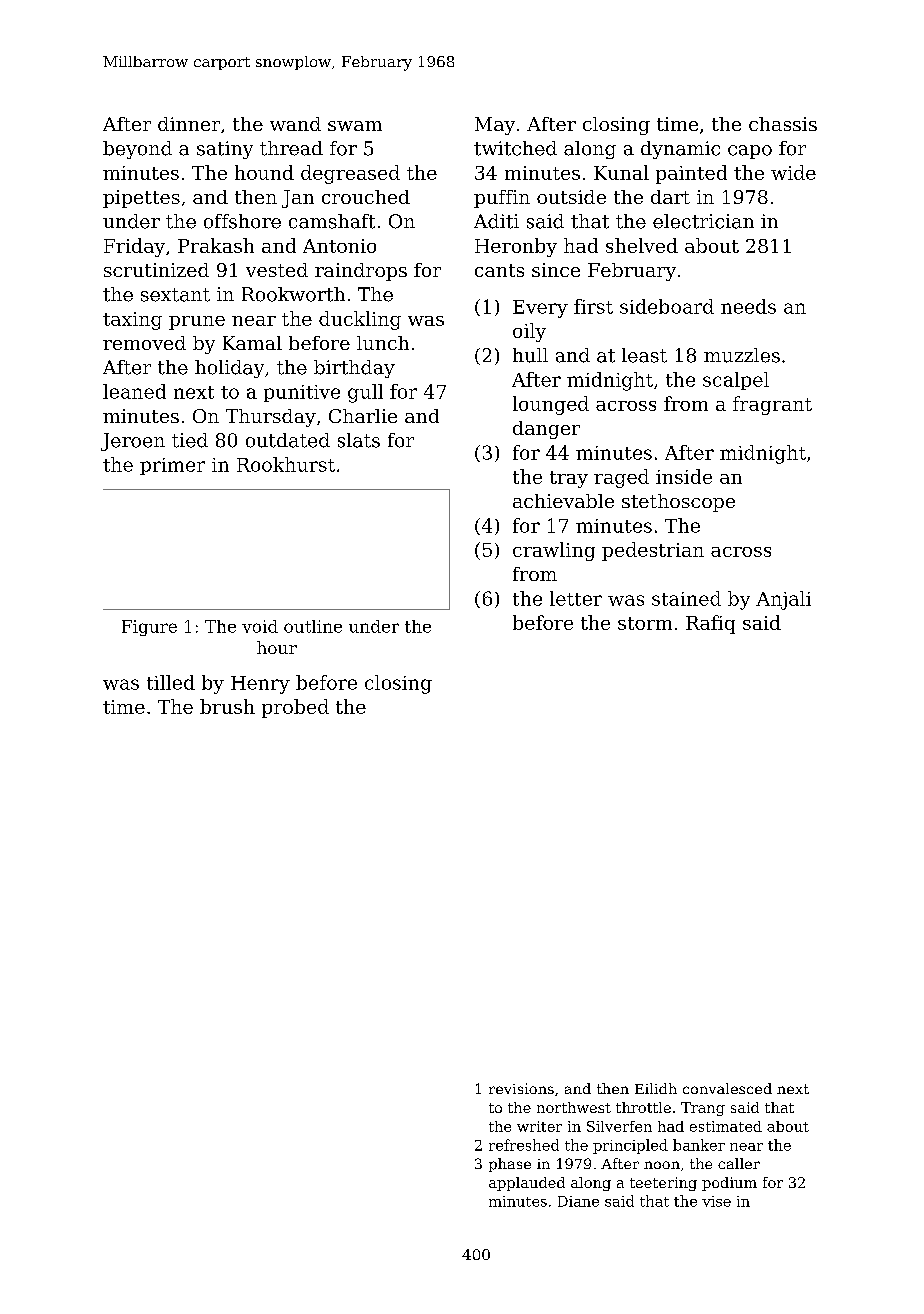 This document has width=924, height=1314. Describe the element at coordinates (495, 126) in the document. I see `May` at that location.
